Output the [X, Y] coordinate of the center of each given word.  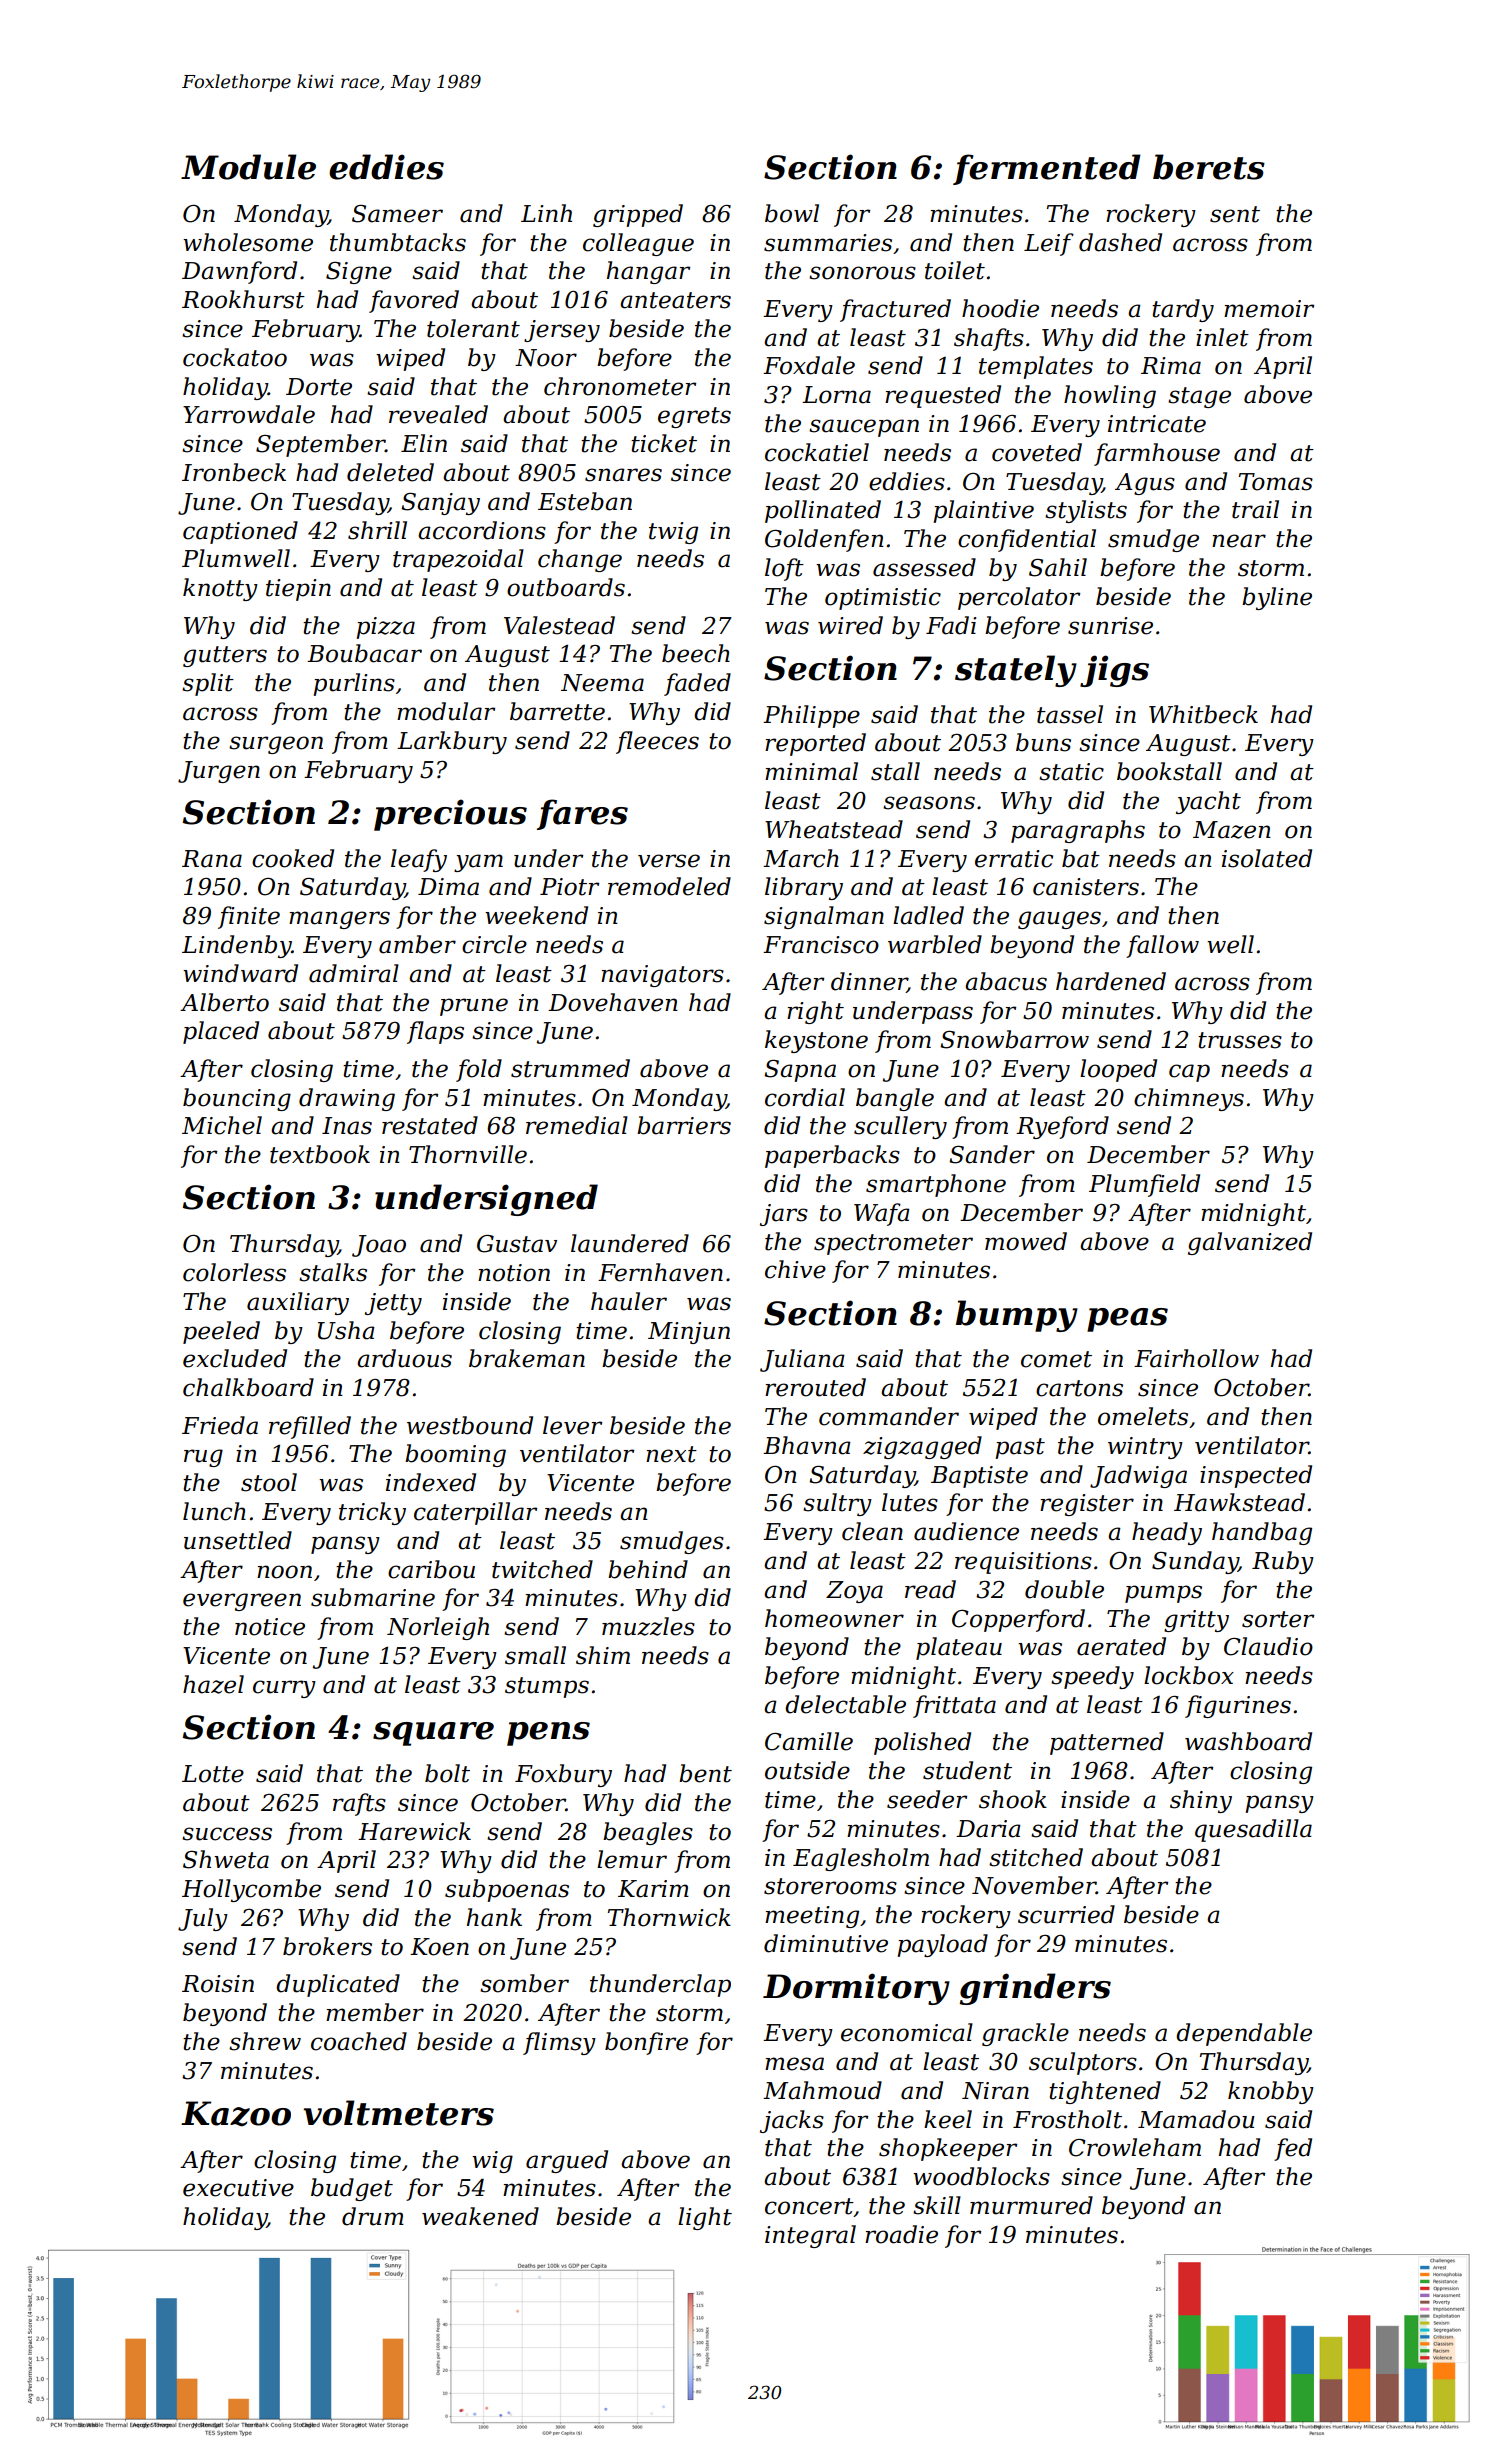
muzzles [648, 1626]
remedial [577, 1125]
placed [221, 1032]
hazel [213, 1684]
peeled [221, 1332]
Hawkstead [1239, 1502]
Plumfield [1144, 1185]
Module [248, 167]
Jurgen [219, 772]
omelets [1143, 1416]
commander [889, 1416]
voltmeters [398, 2113]
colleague [638, 244]
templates [1036, 367]
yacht [1208, 802]
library [804, 888]
